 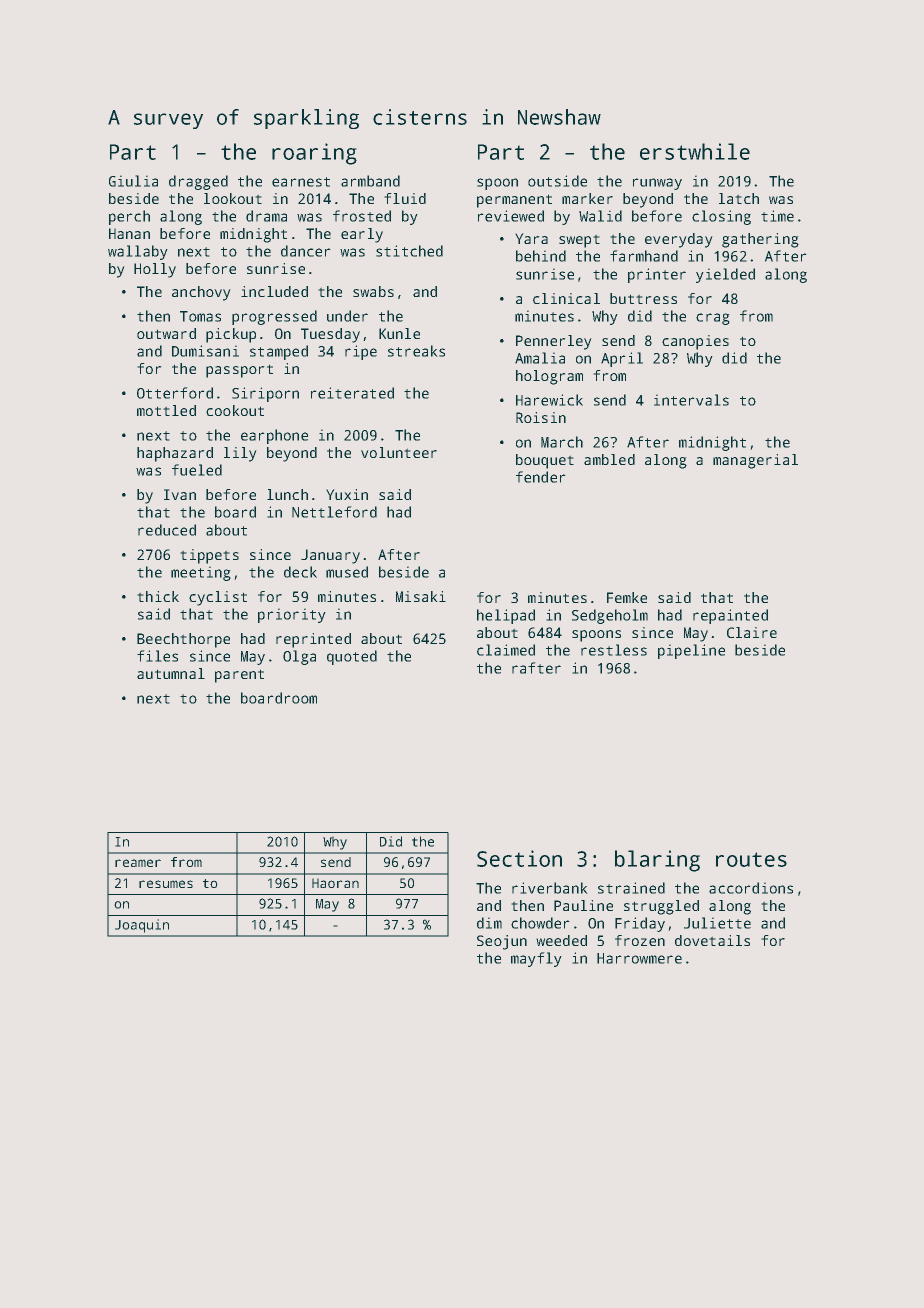 I want to click on routes, so click(x=751, y=859).
